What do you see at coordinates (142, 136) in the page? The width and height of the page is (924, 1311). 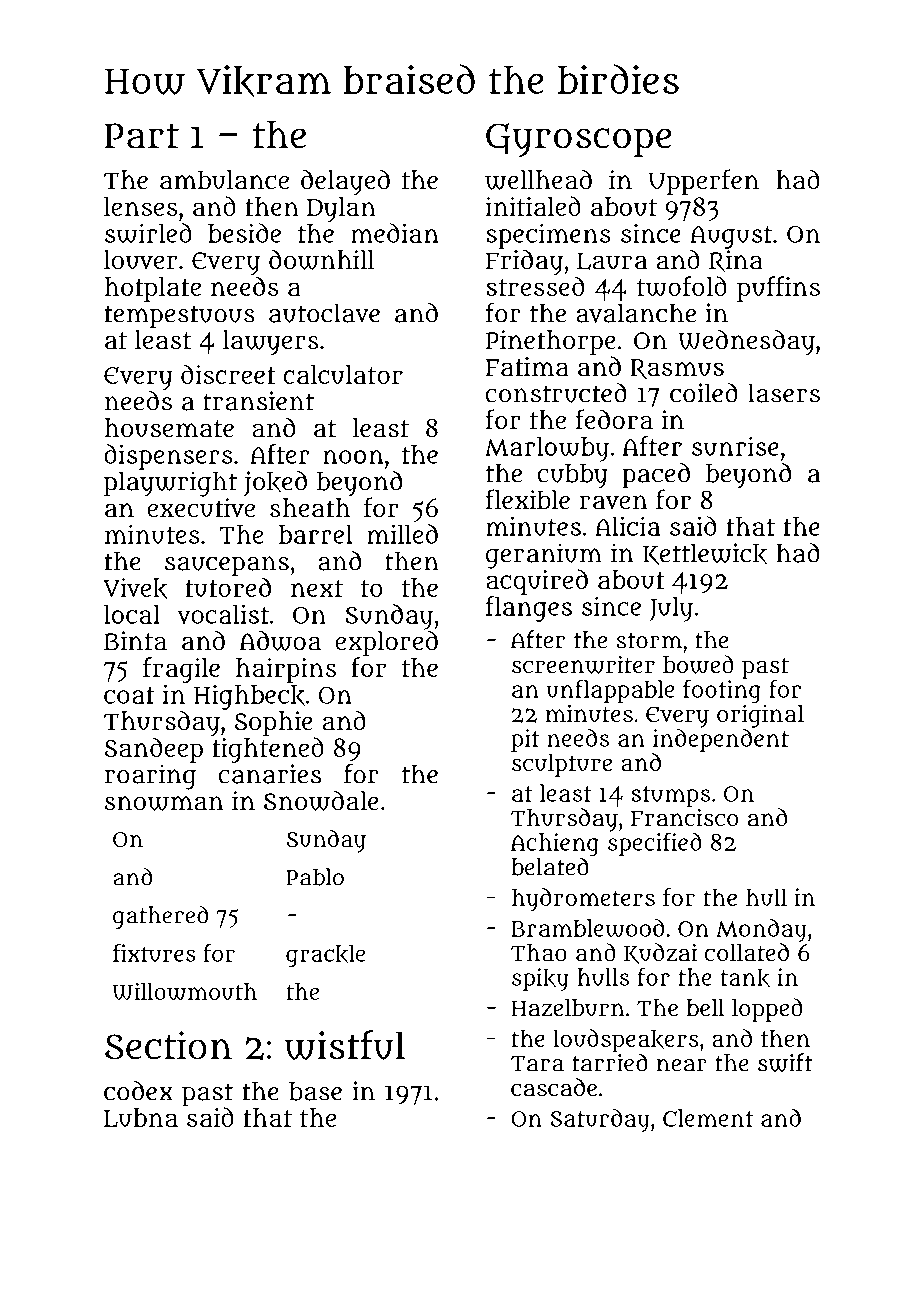 I see `Part` at bounding box center [142, 136].
